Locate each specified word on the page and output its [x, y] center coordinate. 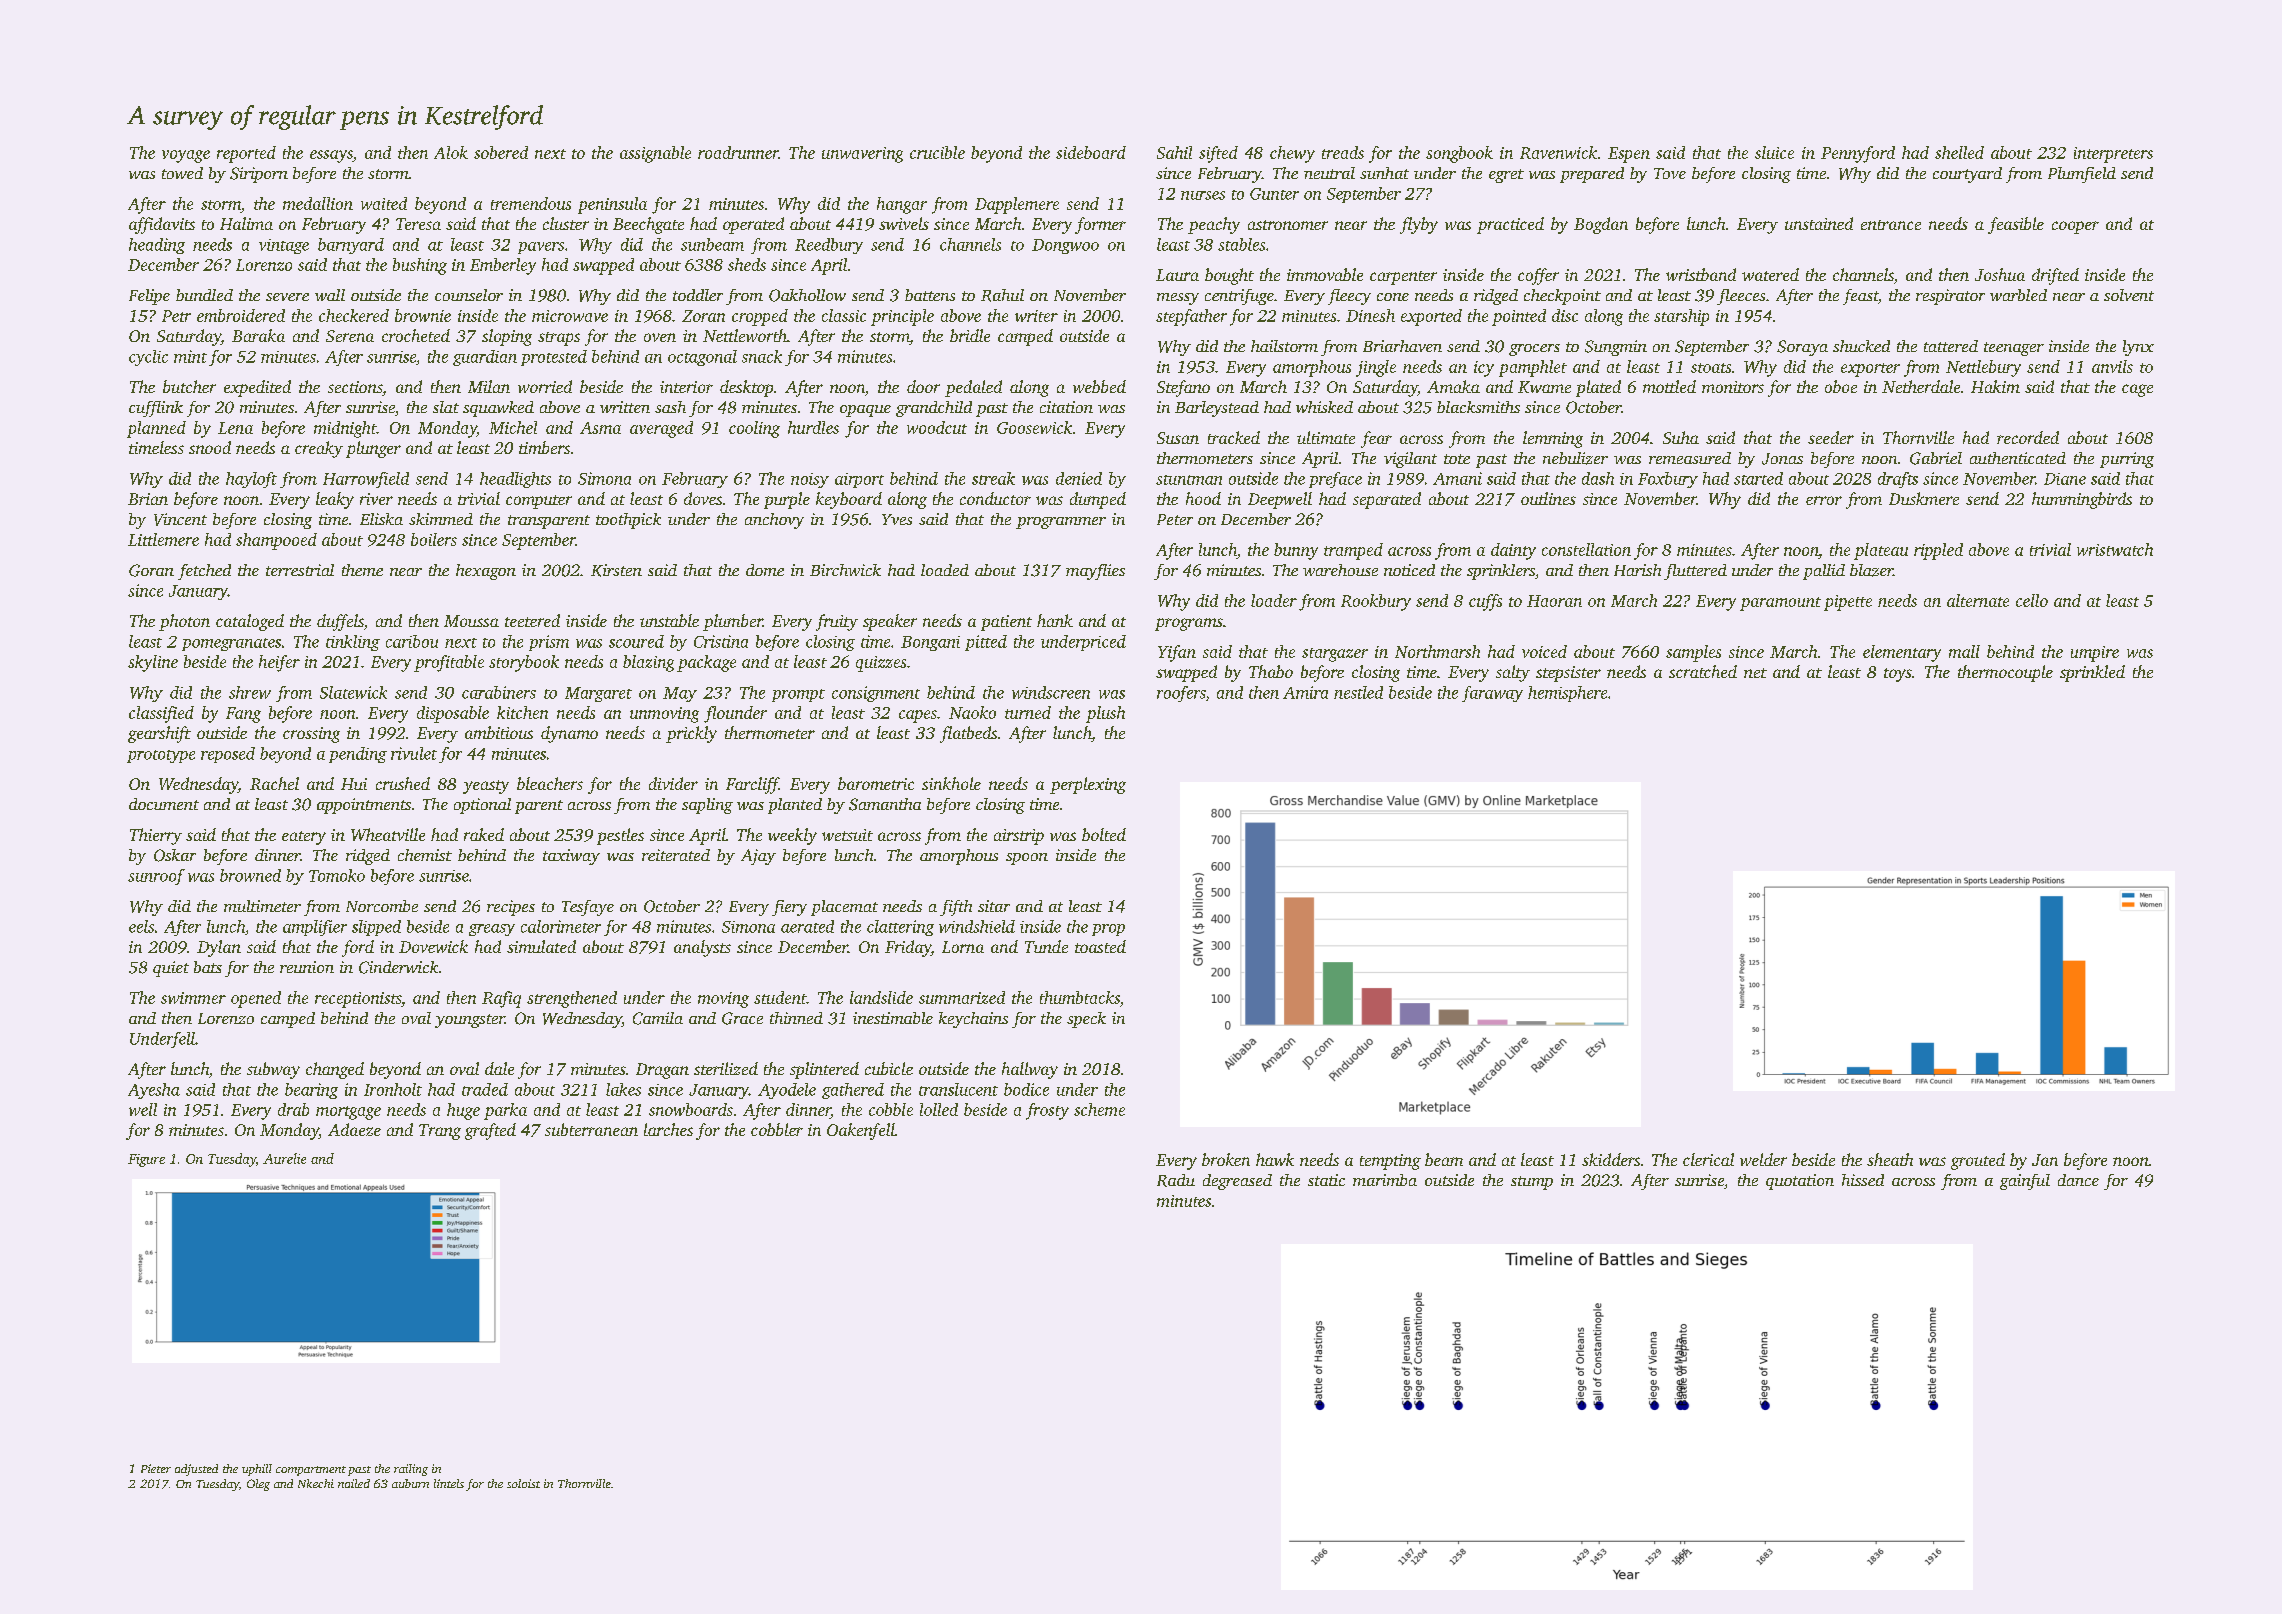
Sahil [1174, 152]
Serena [350, 336]
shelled [1959, 152]
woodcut [937, 427]
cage [2137, 390]
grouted [1978, 1161]
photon [184, 622]
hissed [1863, 1180]
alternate [1978, 600]
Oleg [258, 1485]
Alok [451, 152]
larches [668, 1129]
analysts [702, 948]
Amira [1305, 692]
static [1326, 1180]
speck [1086, 1020]
